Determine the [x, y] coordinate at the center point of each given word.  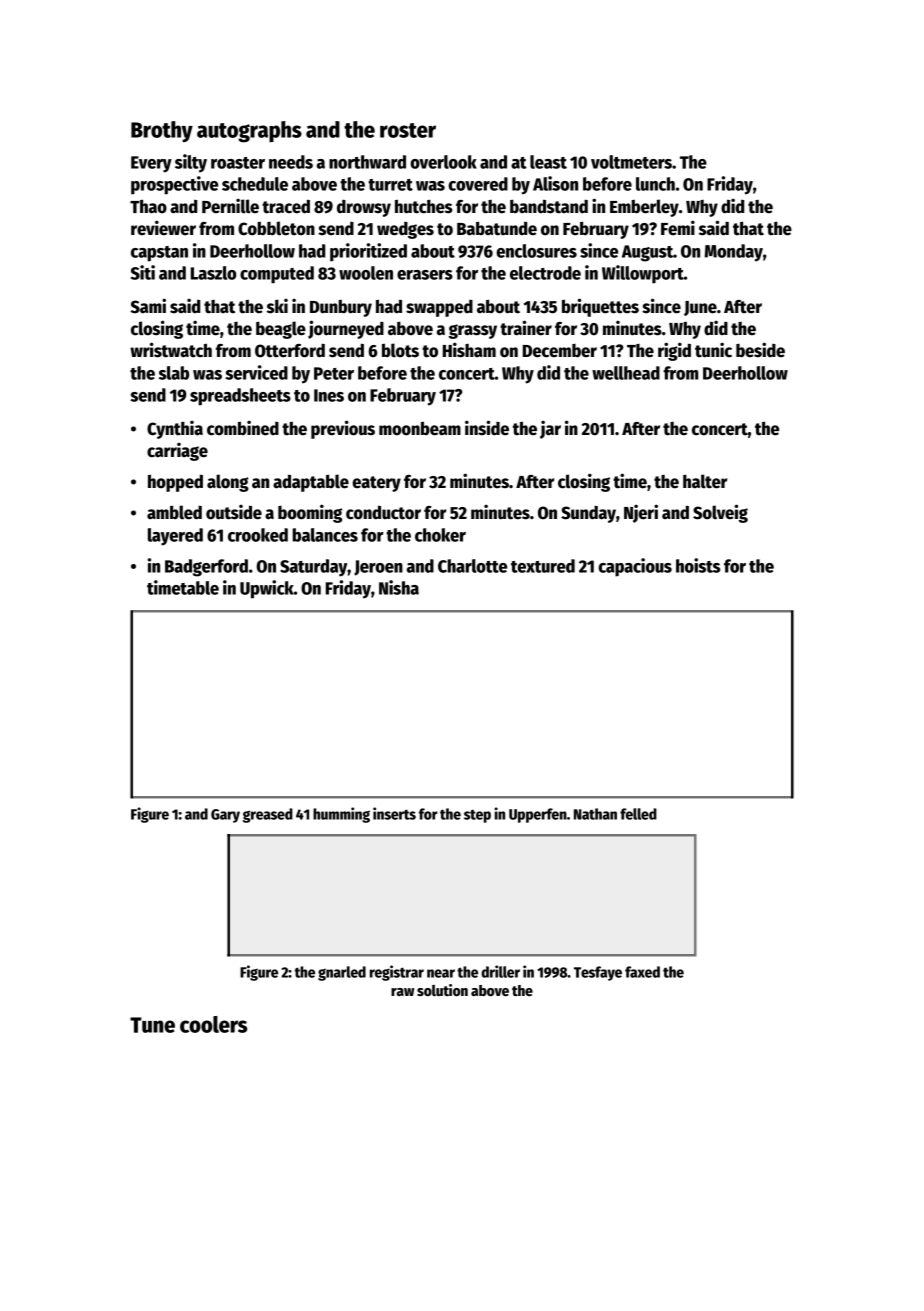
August [647, 253]
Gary [225, 816]
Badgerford [206, 568]
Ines [329, 395]
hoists [698, 565]
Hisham [469, 350]
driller [500, 971]
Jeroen [378, 568]
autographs [249, 132]
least [548, 162]
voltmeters [631, 162]
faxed [642, 972]
